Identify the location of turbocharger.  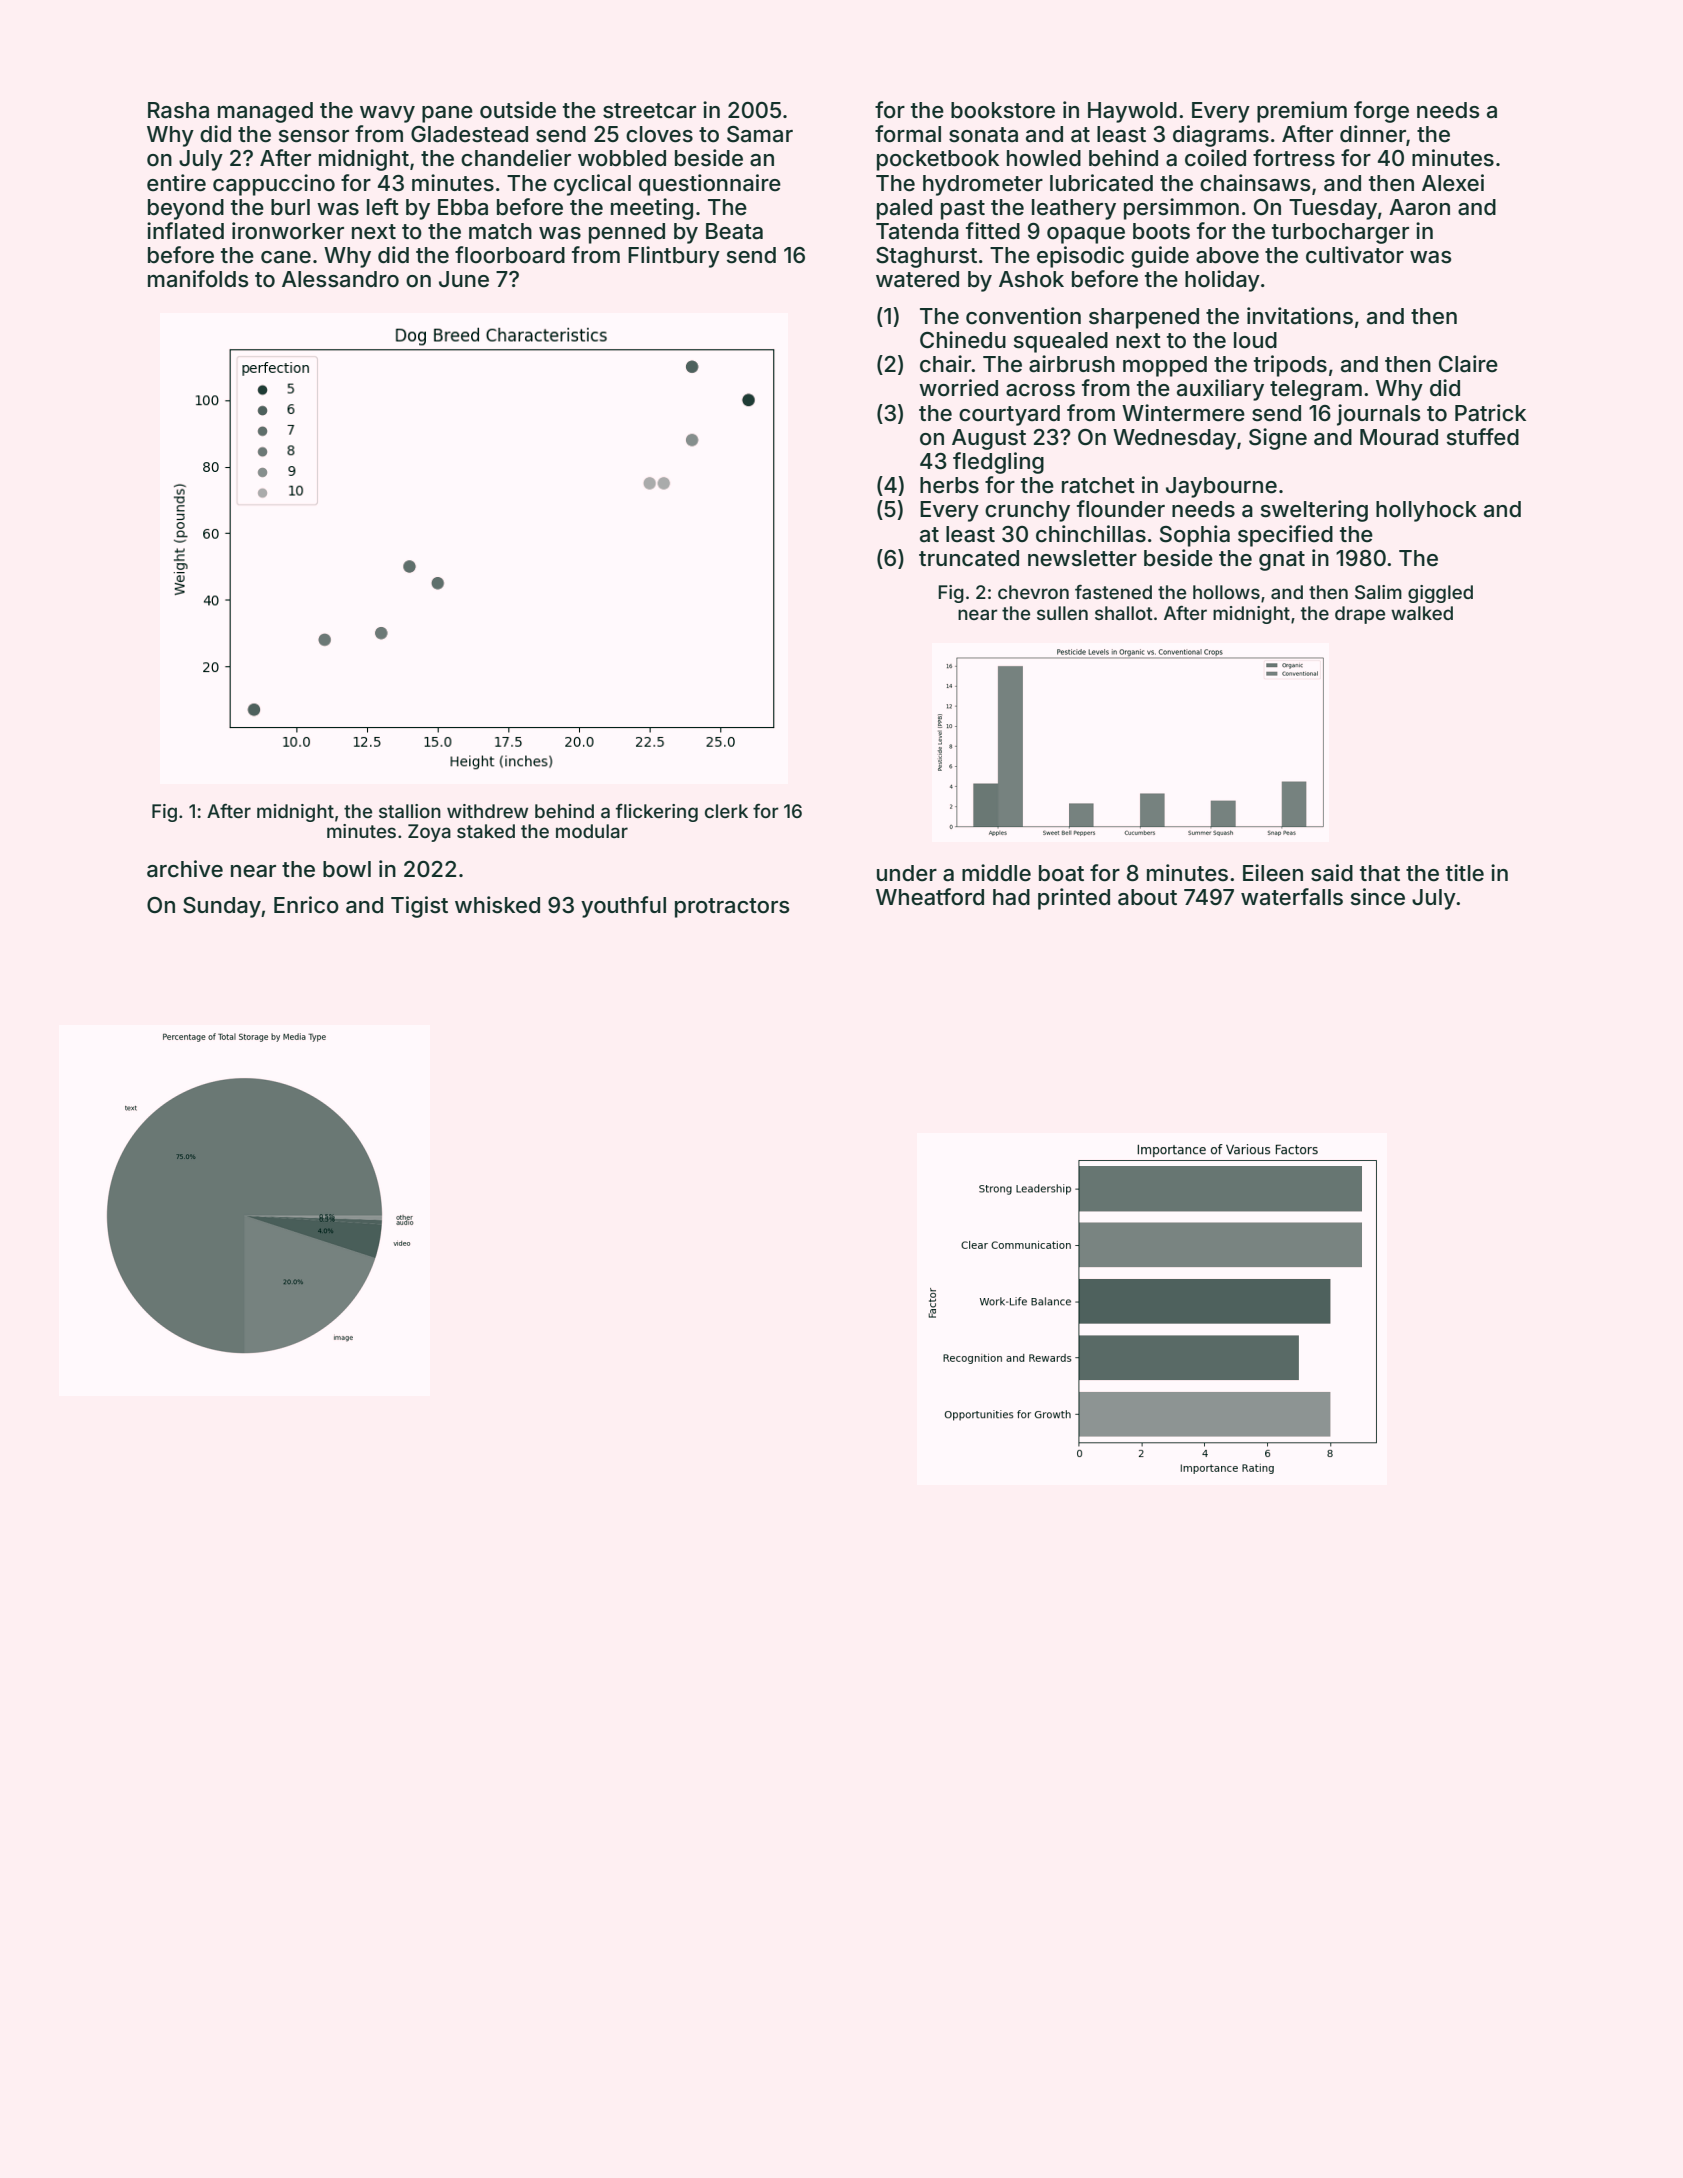
(1340, 233).
